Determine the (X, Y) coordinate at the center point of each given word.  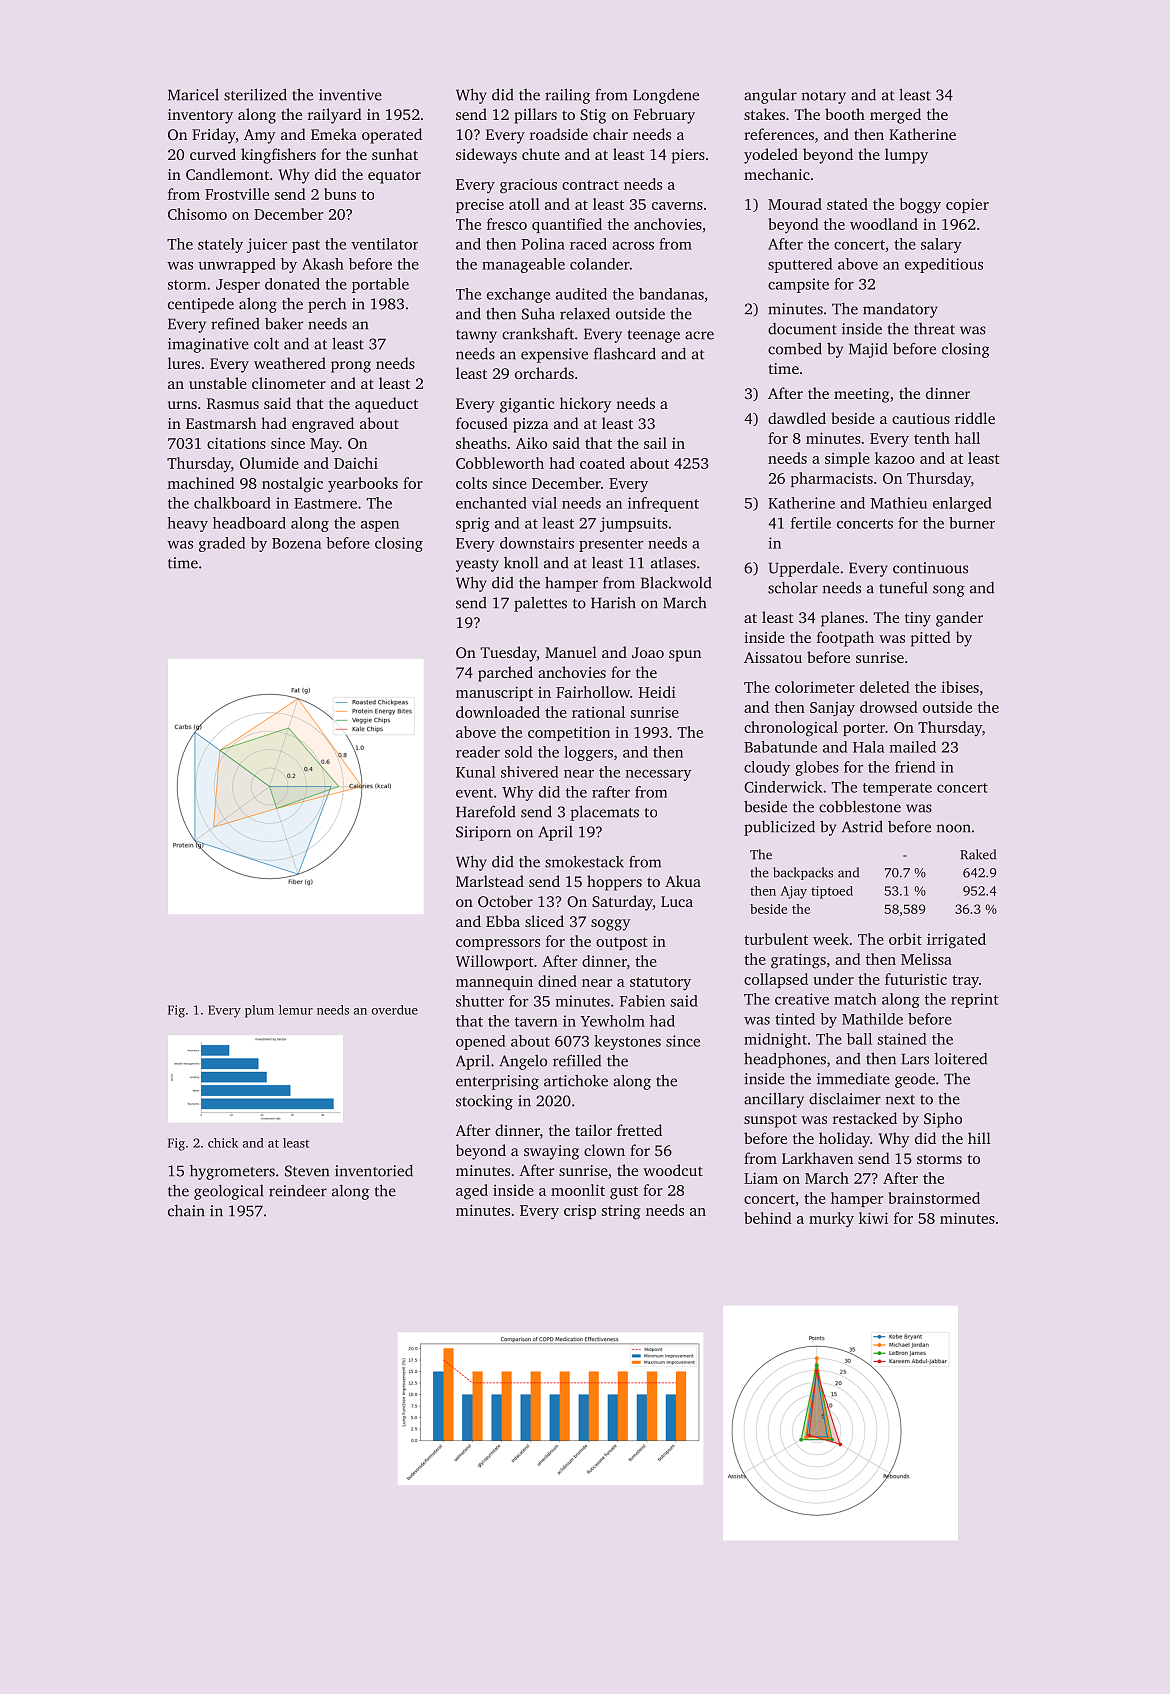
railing (567, 96)
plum (259, 1011)
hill (979, 1138)
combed (795, 348)
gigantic (527, 405)
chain (186, 1211)
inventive (350, 95)
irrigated (956, 941)
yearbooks (363, 485)
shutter (480, 1001)
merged (895, 116)
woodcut (673, 1170)
